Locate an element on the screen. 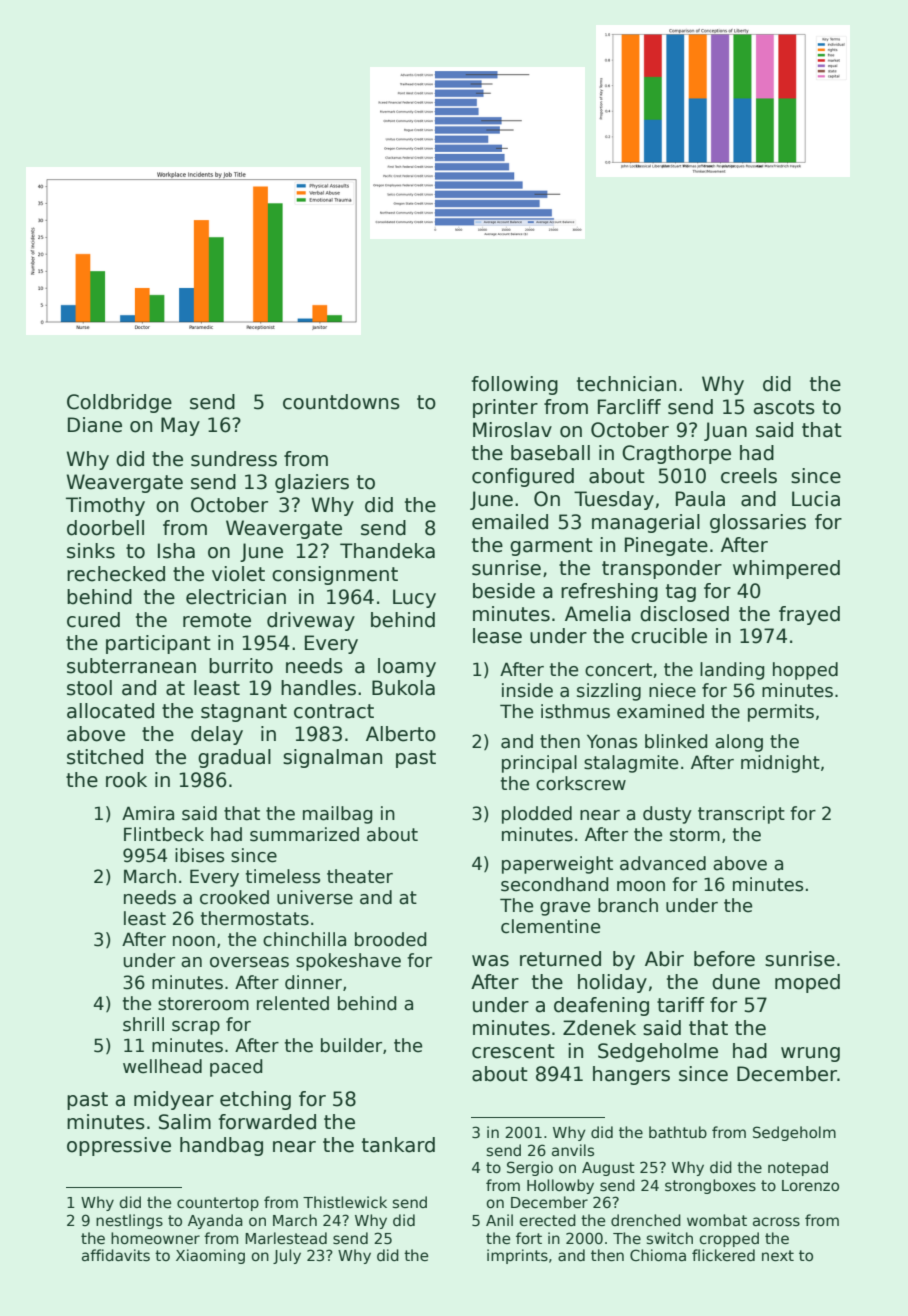 This screenshot has height=1316, width=908. nestlings is located at coordinates (129, 1221).
